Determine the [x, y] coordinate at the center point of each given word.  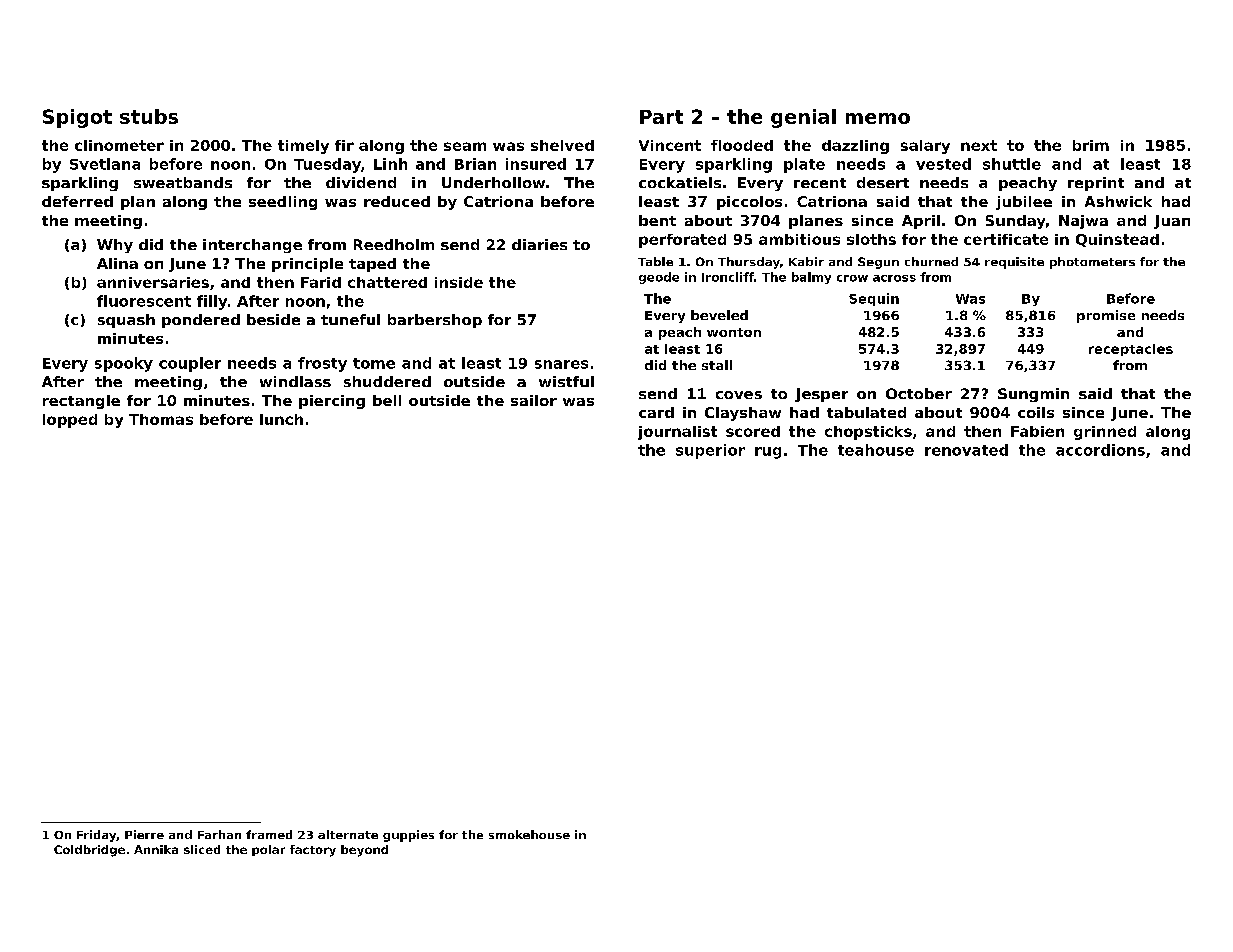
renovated [966, 450]
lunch [281, 419]
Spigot [77, 118]
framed [269, 834]
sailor [534, 400]
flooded [742, 145]
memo [878, 118]
